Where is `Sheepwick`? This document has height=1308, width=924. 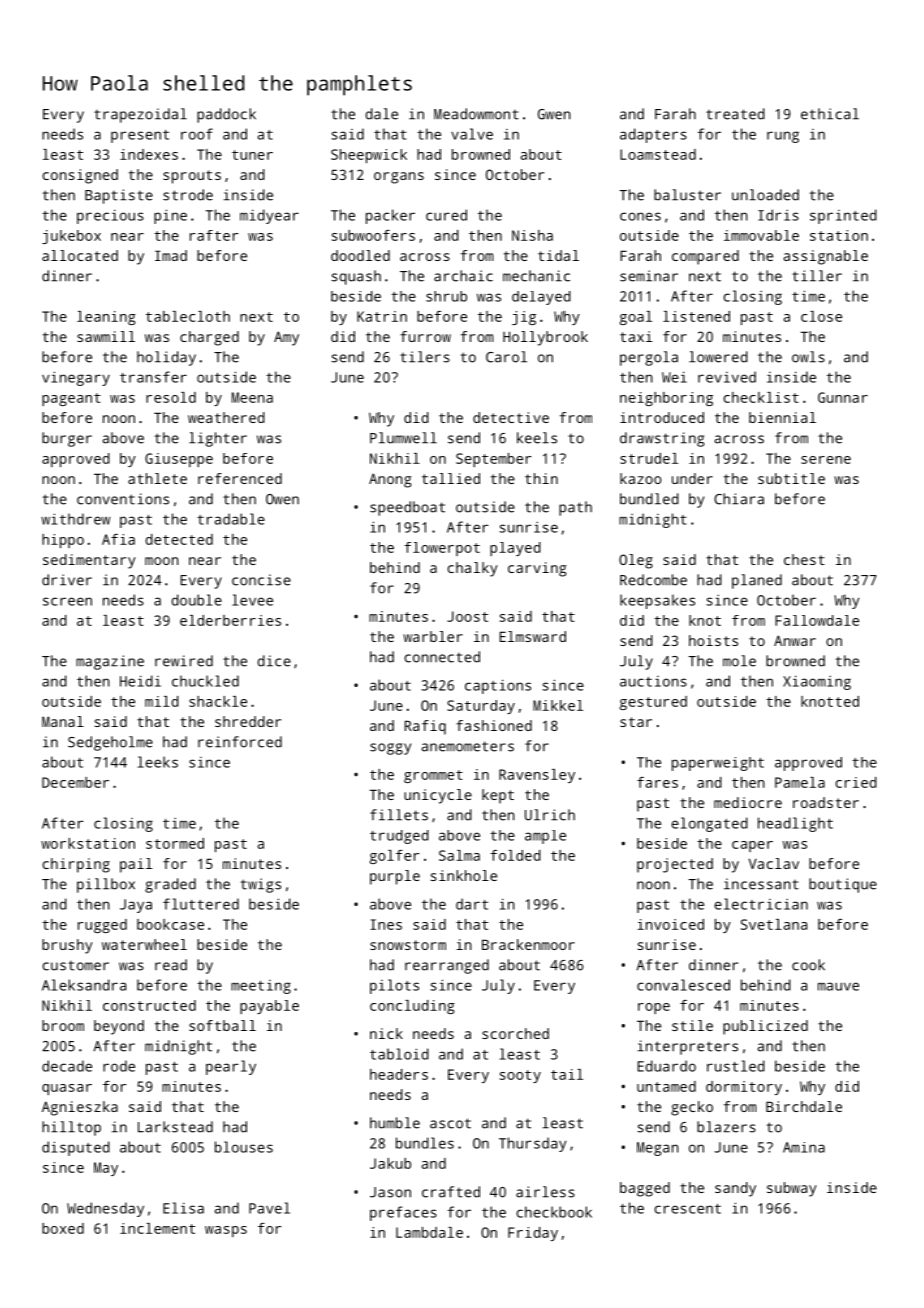
Sheepwick is located at coordinates (369, 156).
